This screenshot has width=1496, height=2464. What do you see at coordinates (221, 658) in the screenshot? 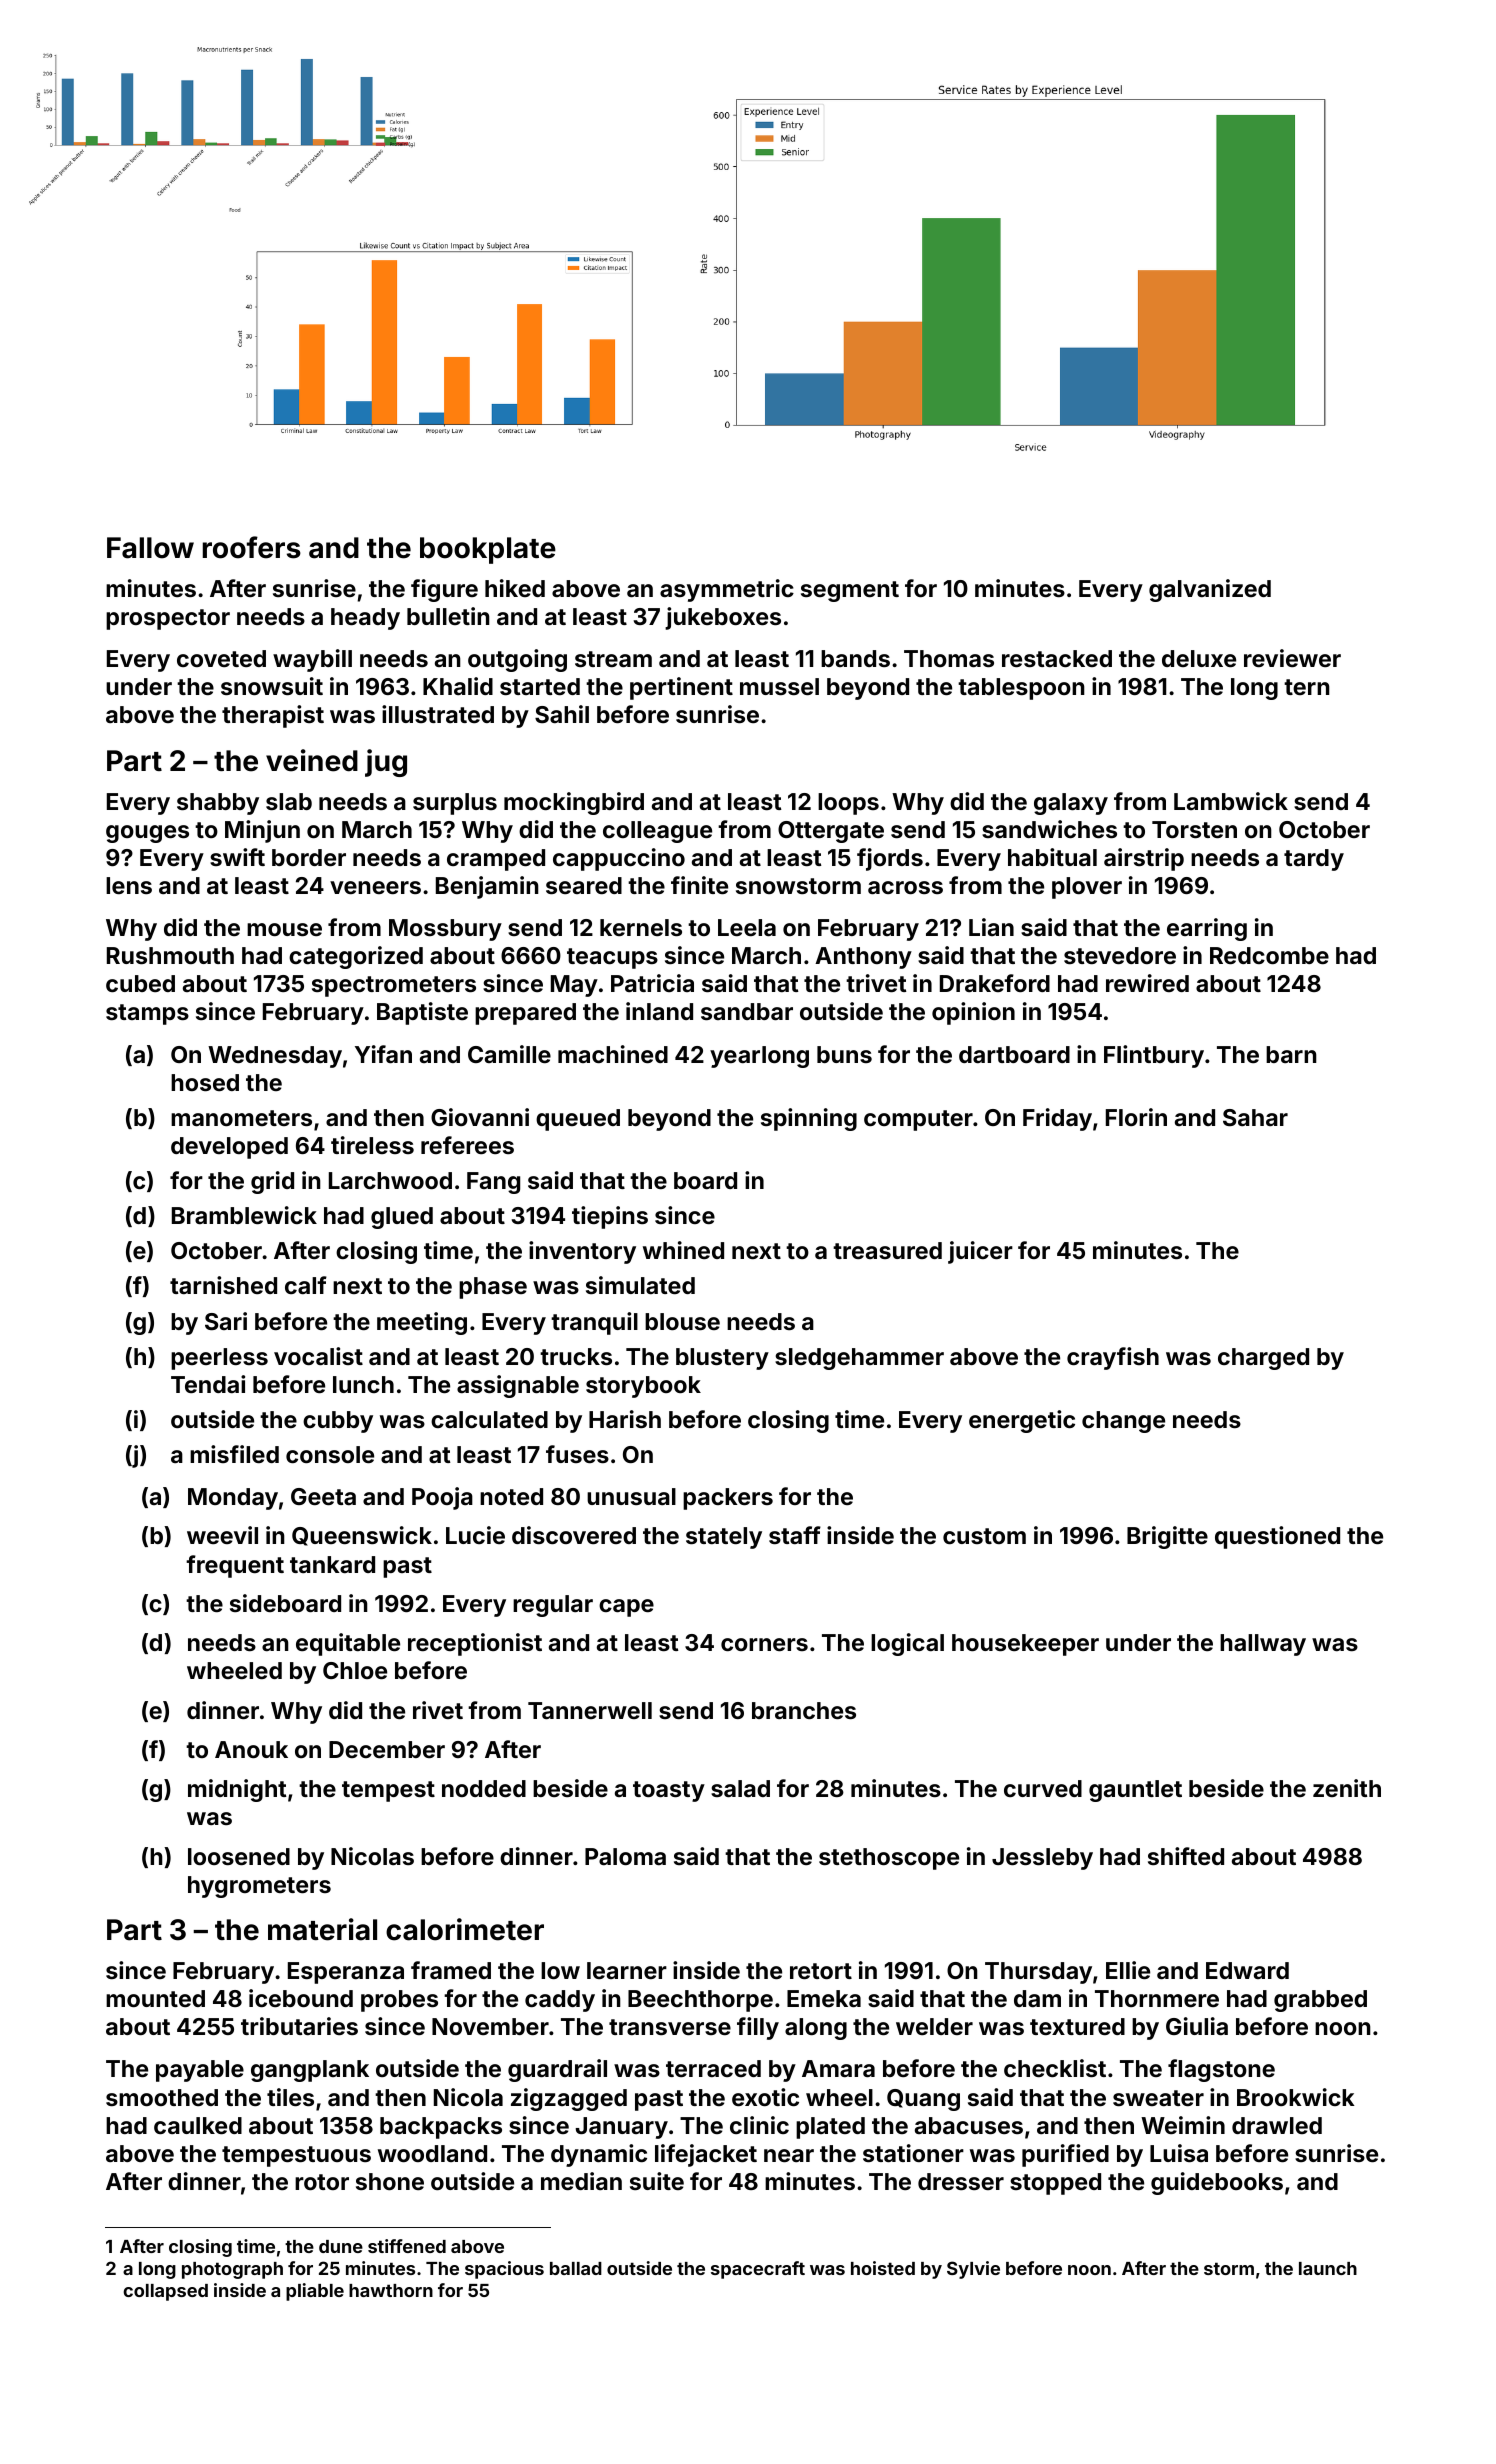
I see `coveted` at bounding box center [221, 658].
